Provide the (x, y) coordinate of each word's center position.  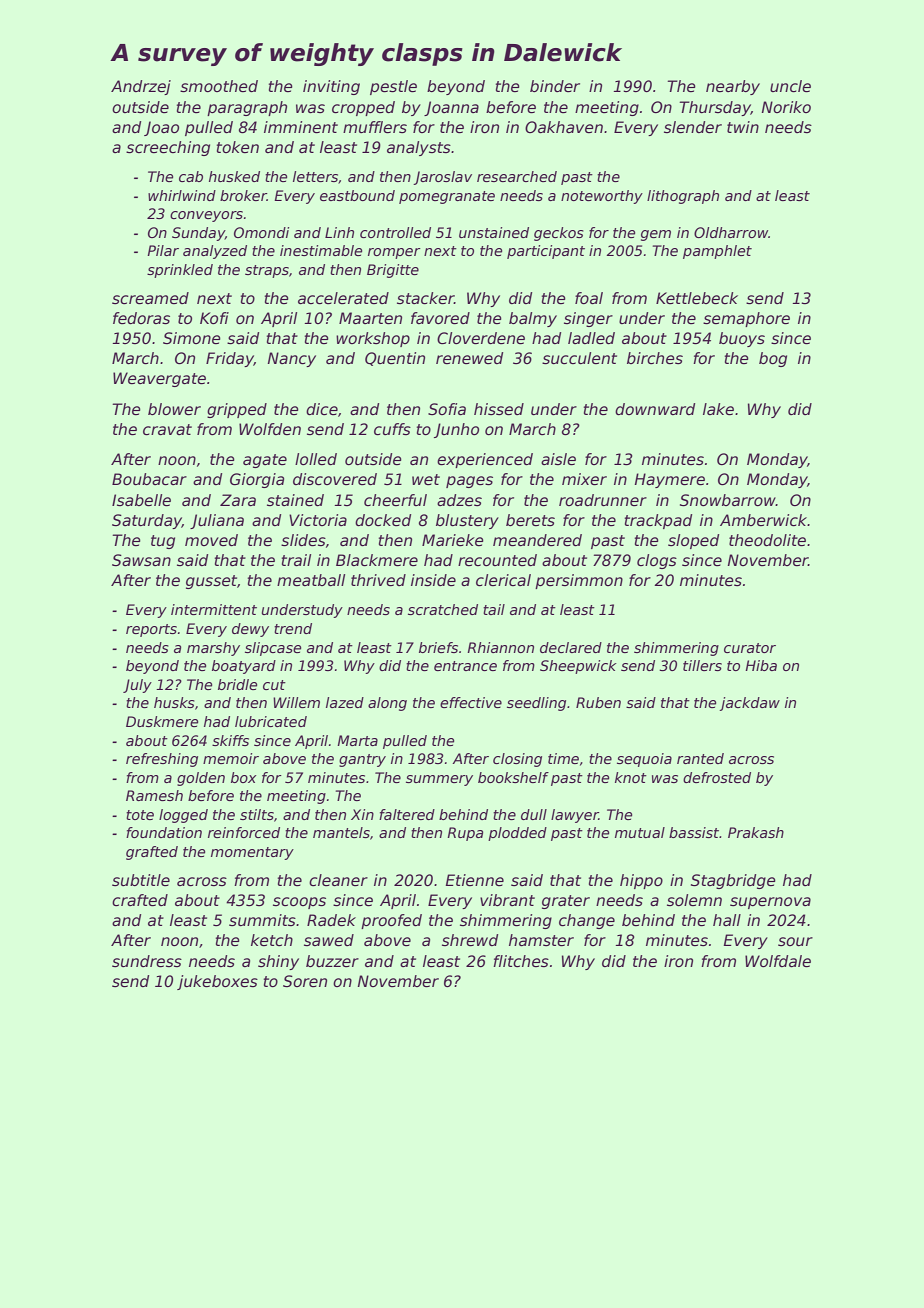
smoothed (219, 86)
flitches (521, 961)
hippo (641, 881)
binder (555, 86)
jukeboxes (217, 982)
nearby (733, 87)
